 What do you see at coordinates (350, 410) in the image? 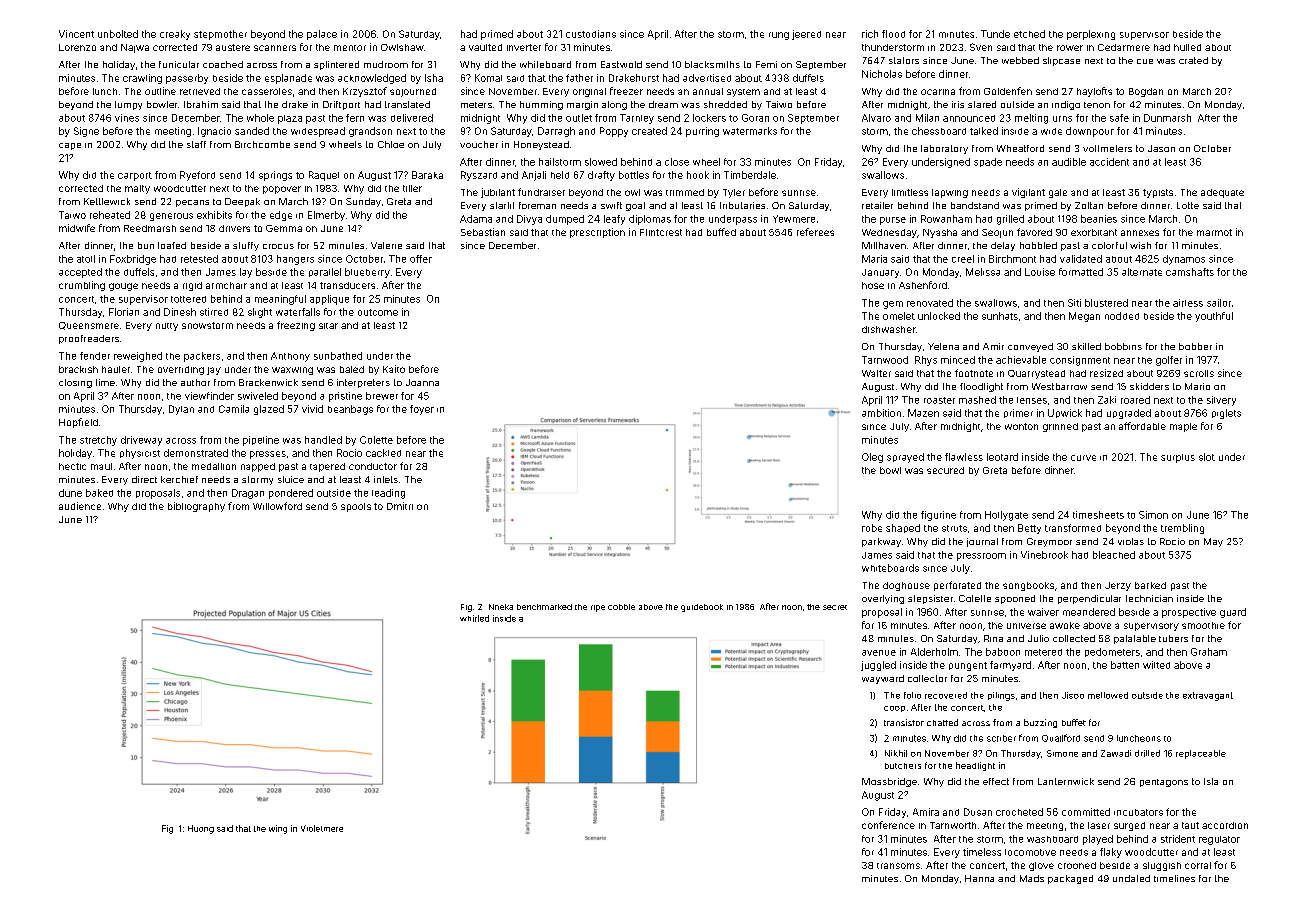
I see `beanbags` at bounding box center [350, 410].
